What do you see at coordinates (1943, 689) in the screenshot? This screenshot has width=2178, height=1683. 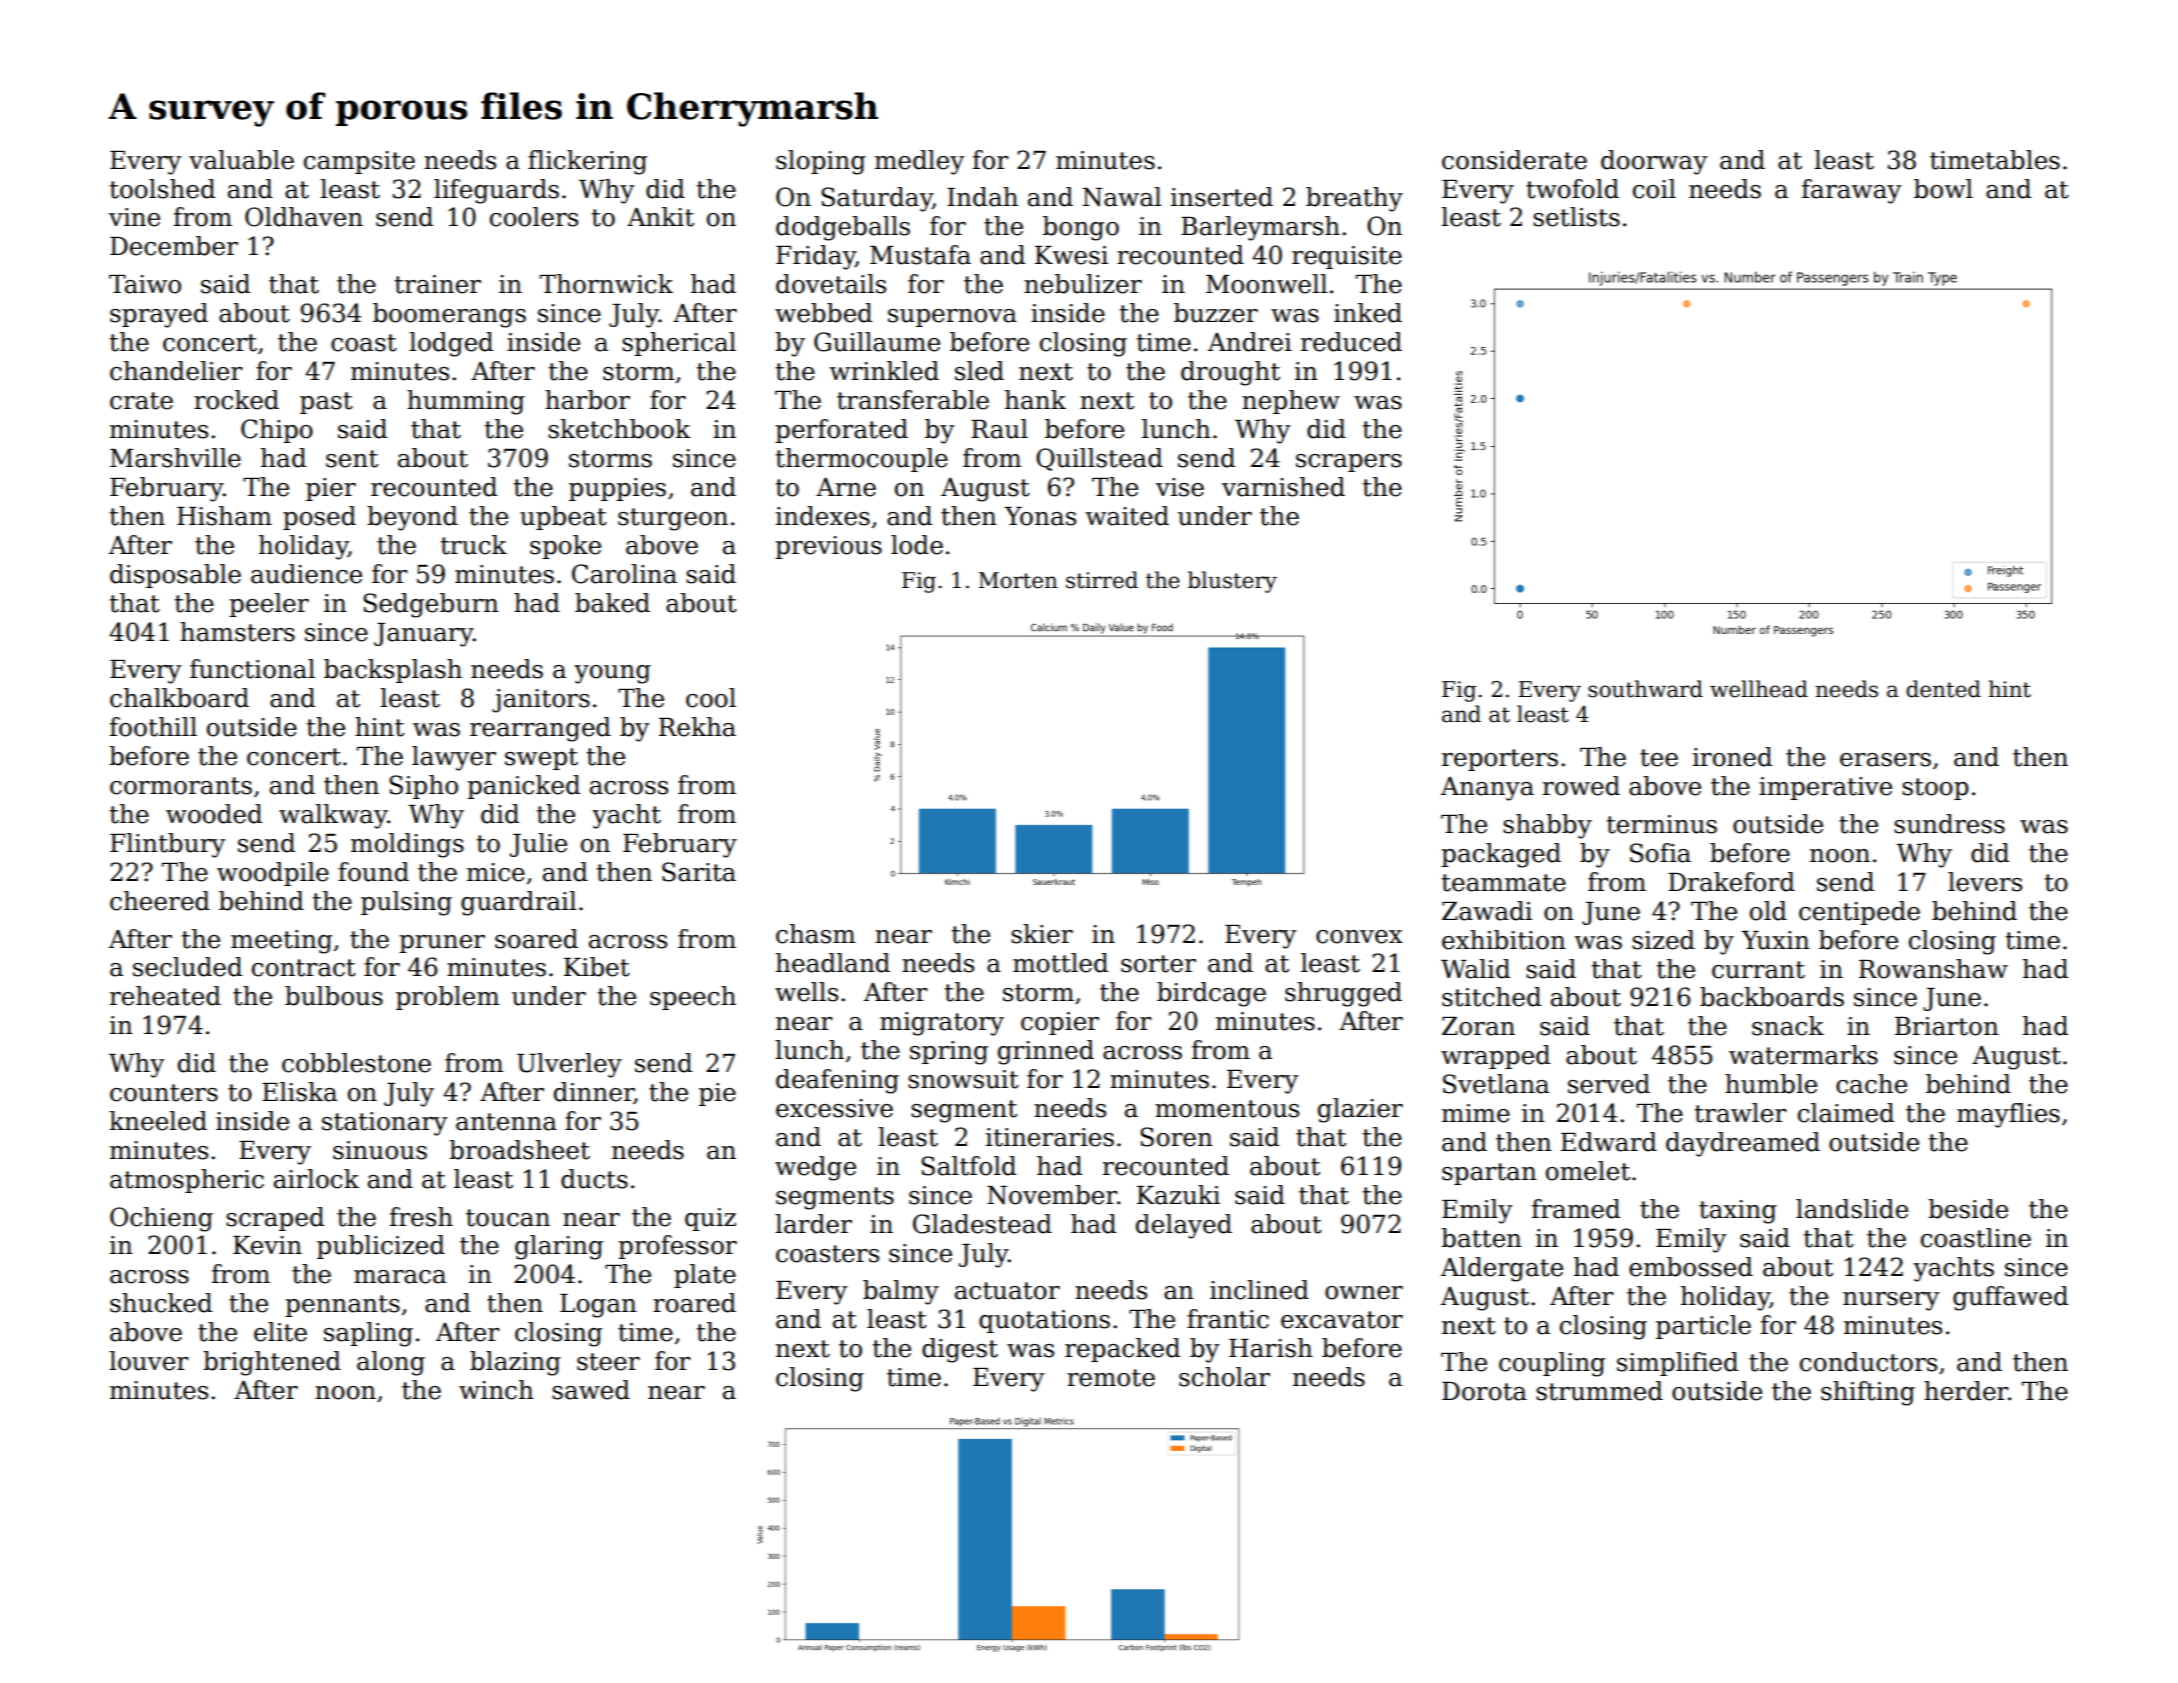 I see `dented` at bounding box center [1943, 689].
